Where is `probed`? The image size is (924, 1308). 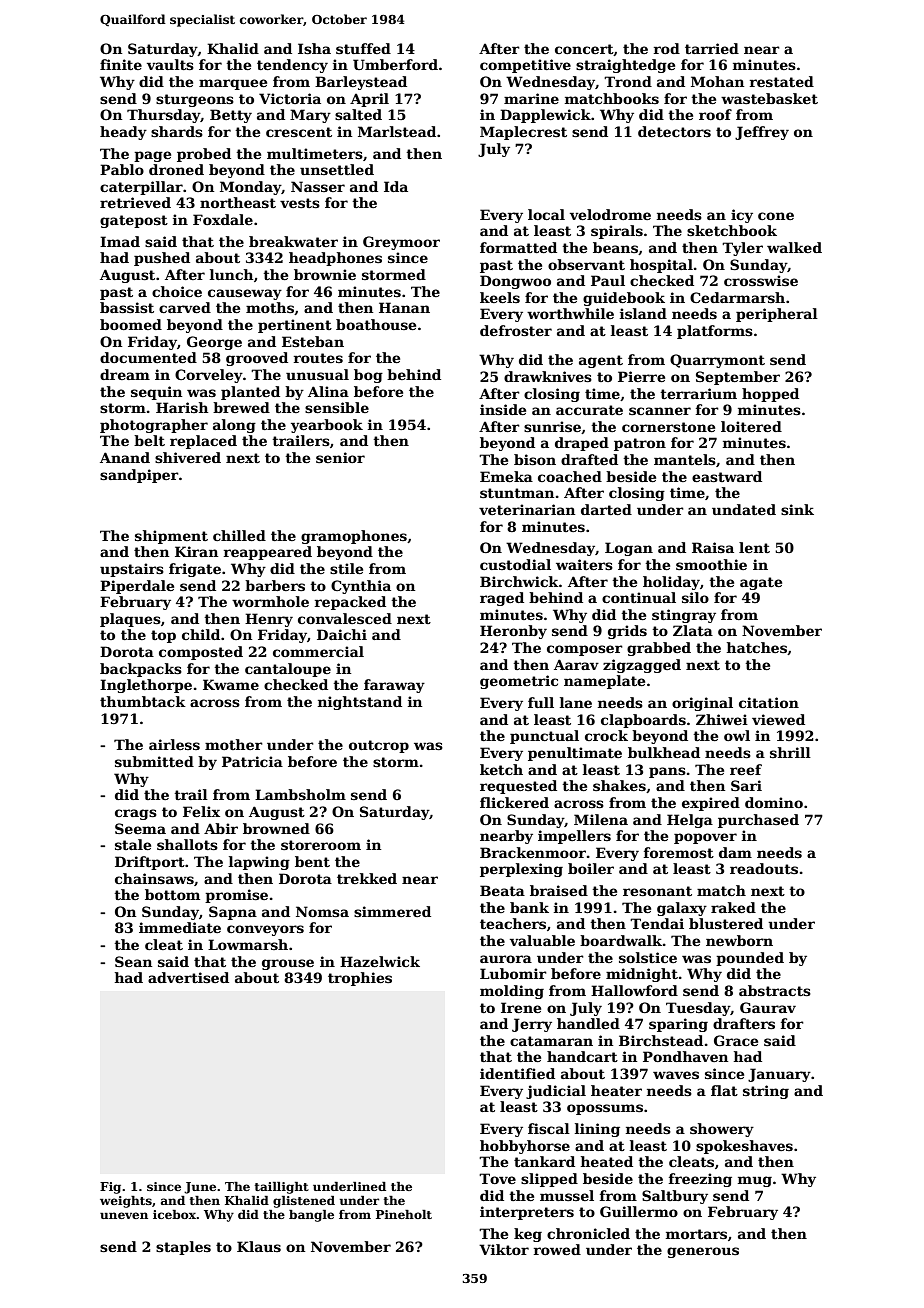 probed is located at coordinates (204, 155).
